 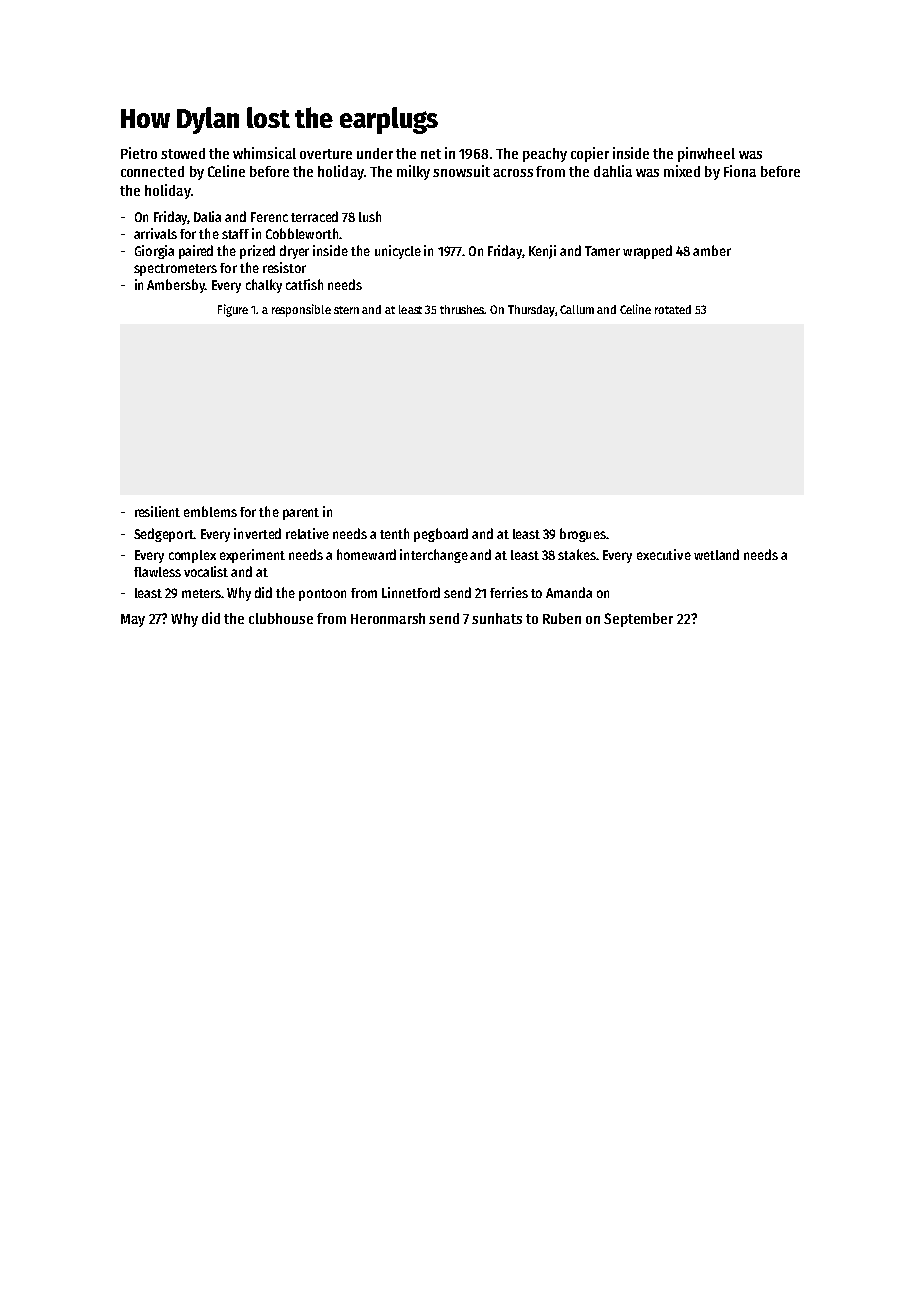 I want to click on stern, so click(x=346, y=310).
